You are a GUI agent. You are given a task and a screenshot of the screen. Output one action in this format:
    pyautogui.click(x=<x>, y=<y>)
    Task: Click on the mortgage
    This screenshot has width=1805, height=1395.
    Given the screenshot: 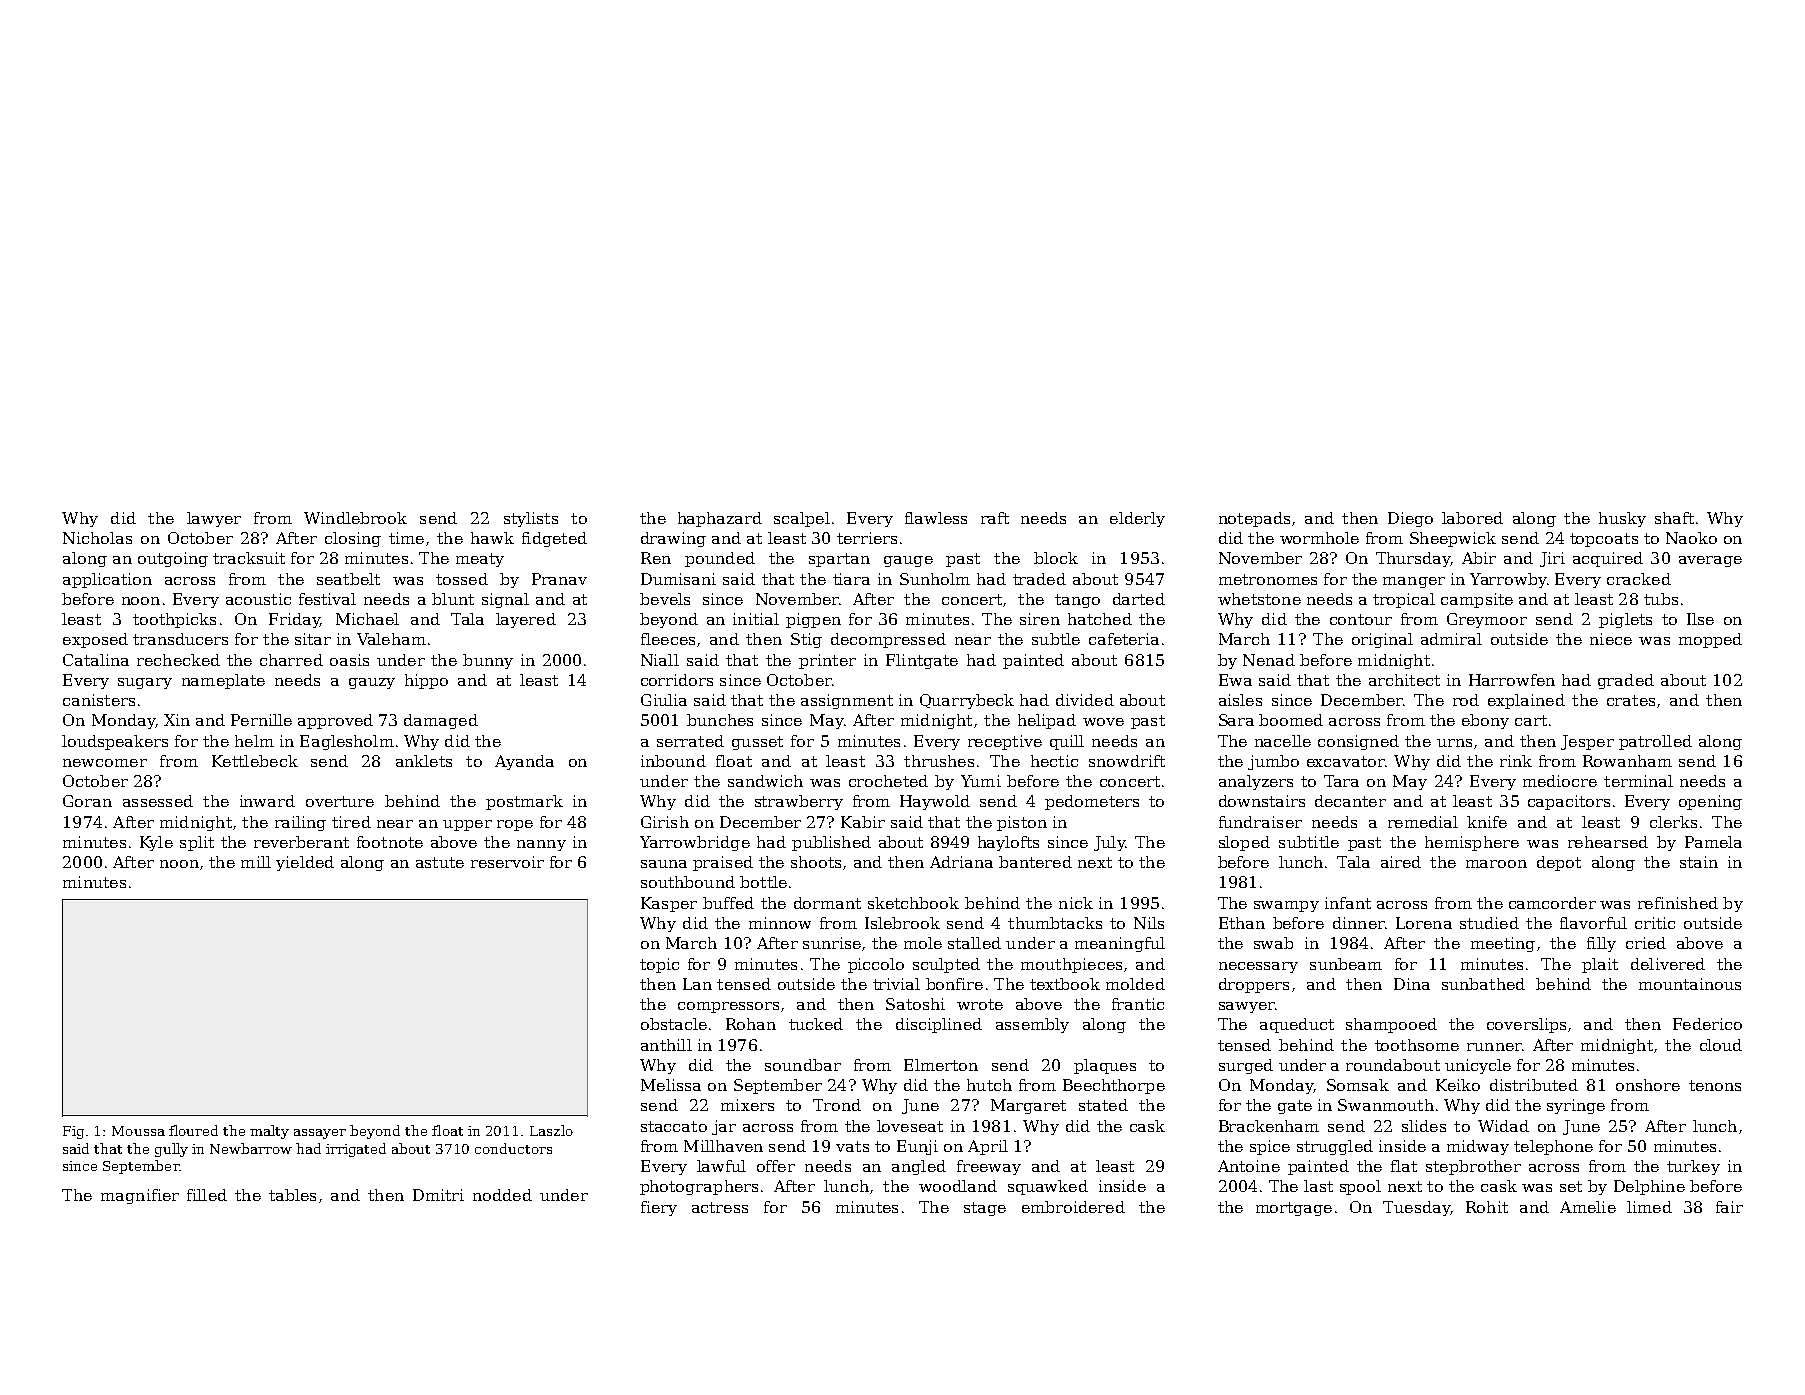 What is the action you would take?
    pyautogui.click(x=1294, y=1209)
